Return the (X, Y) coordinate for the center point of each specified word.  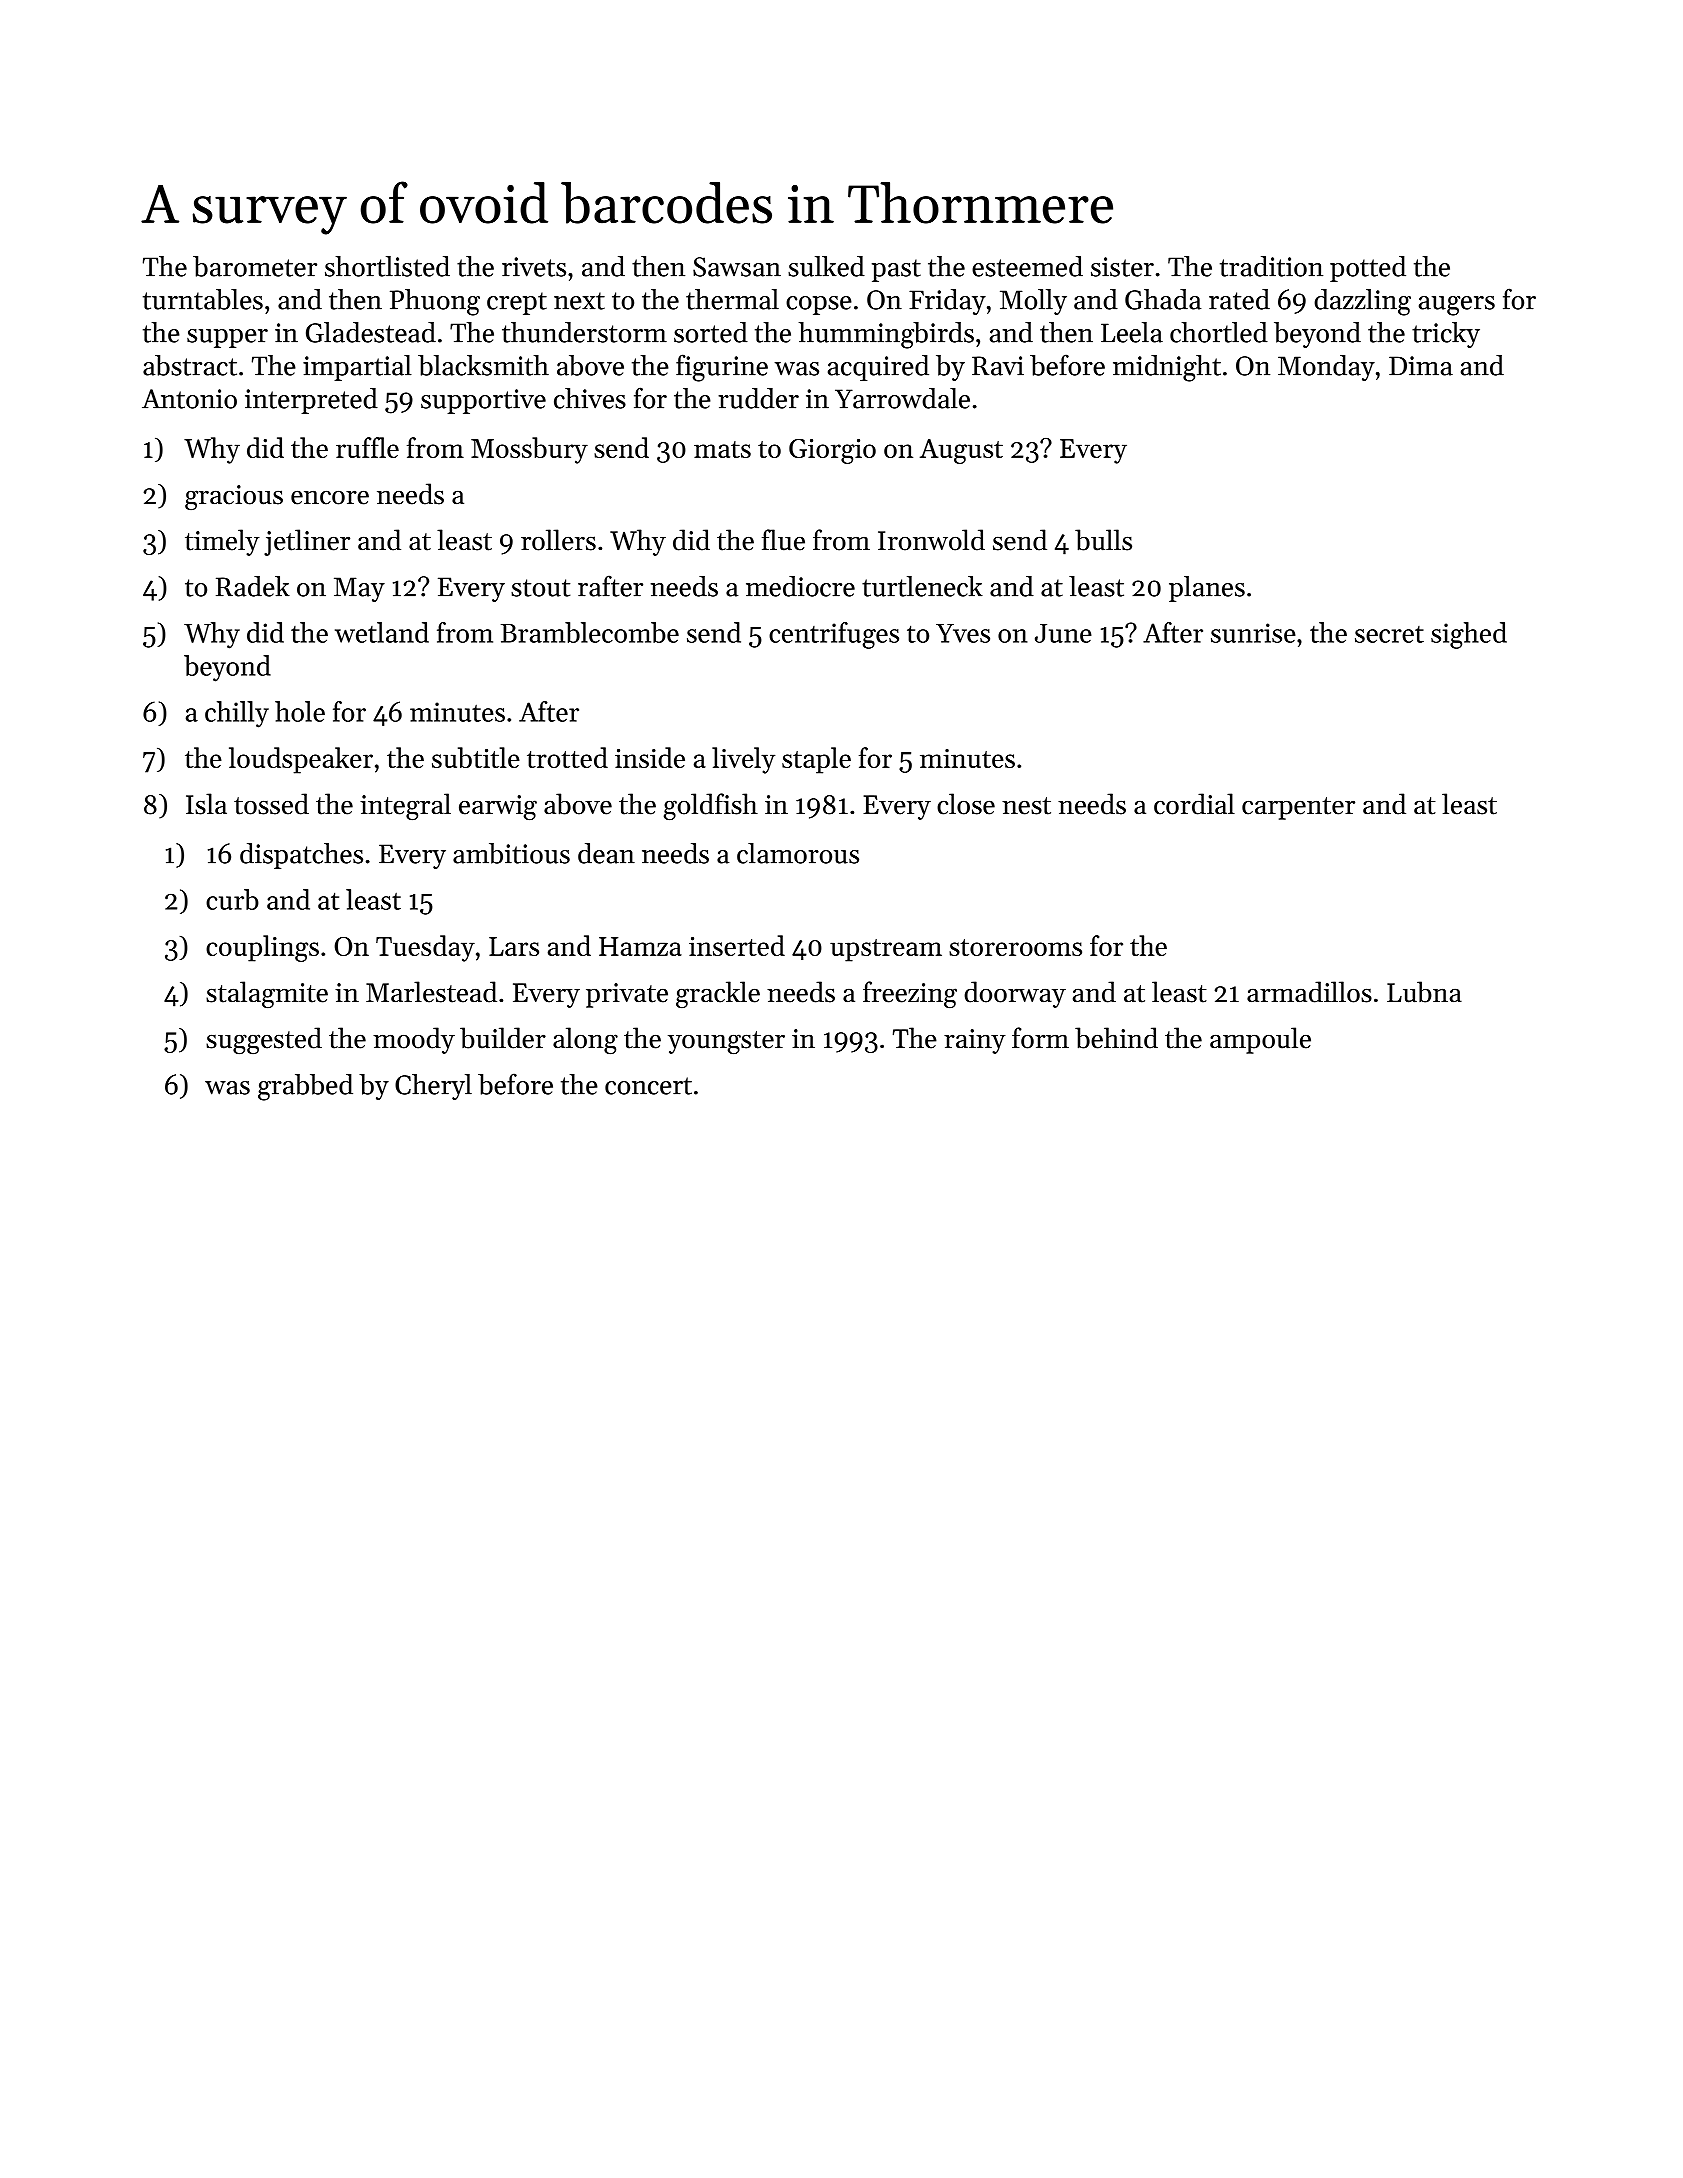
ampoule (1260, 1040)
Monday (1326, 368)
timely (222, 542)
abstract (190, 365)
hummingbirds (886, 335)
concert (648, 1086)
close (966, 804)
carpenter (1298, 808)
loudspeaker (301, 760)
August (961, 451)
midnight (1167, 368)
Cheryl (433, 1087)
